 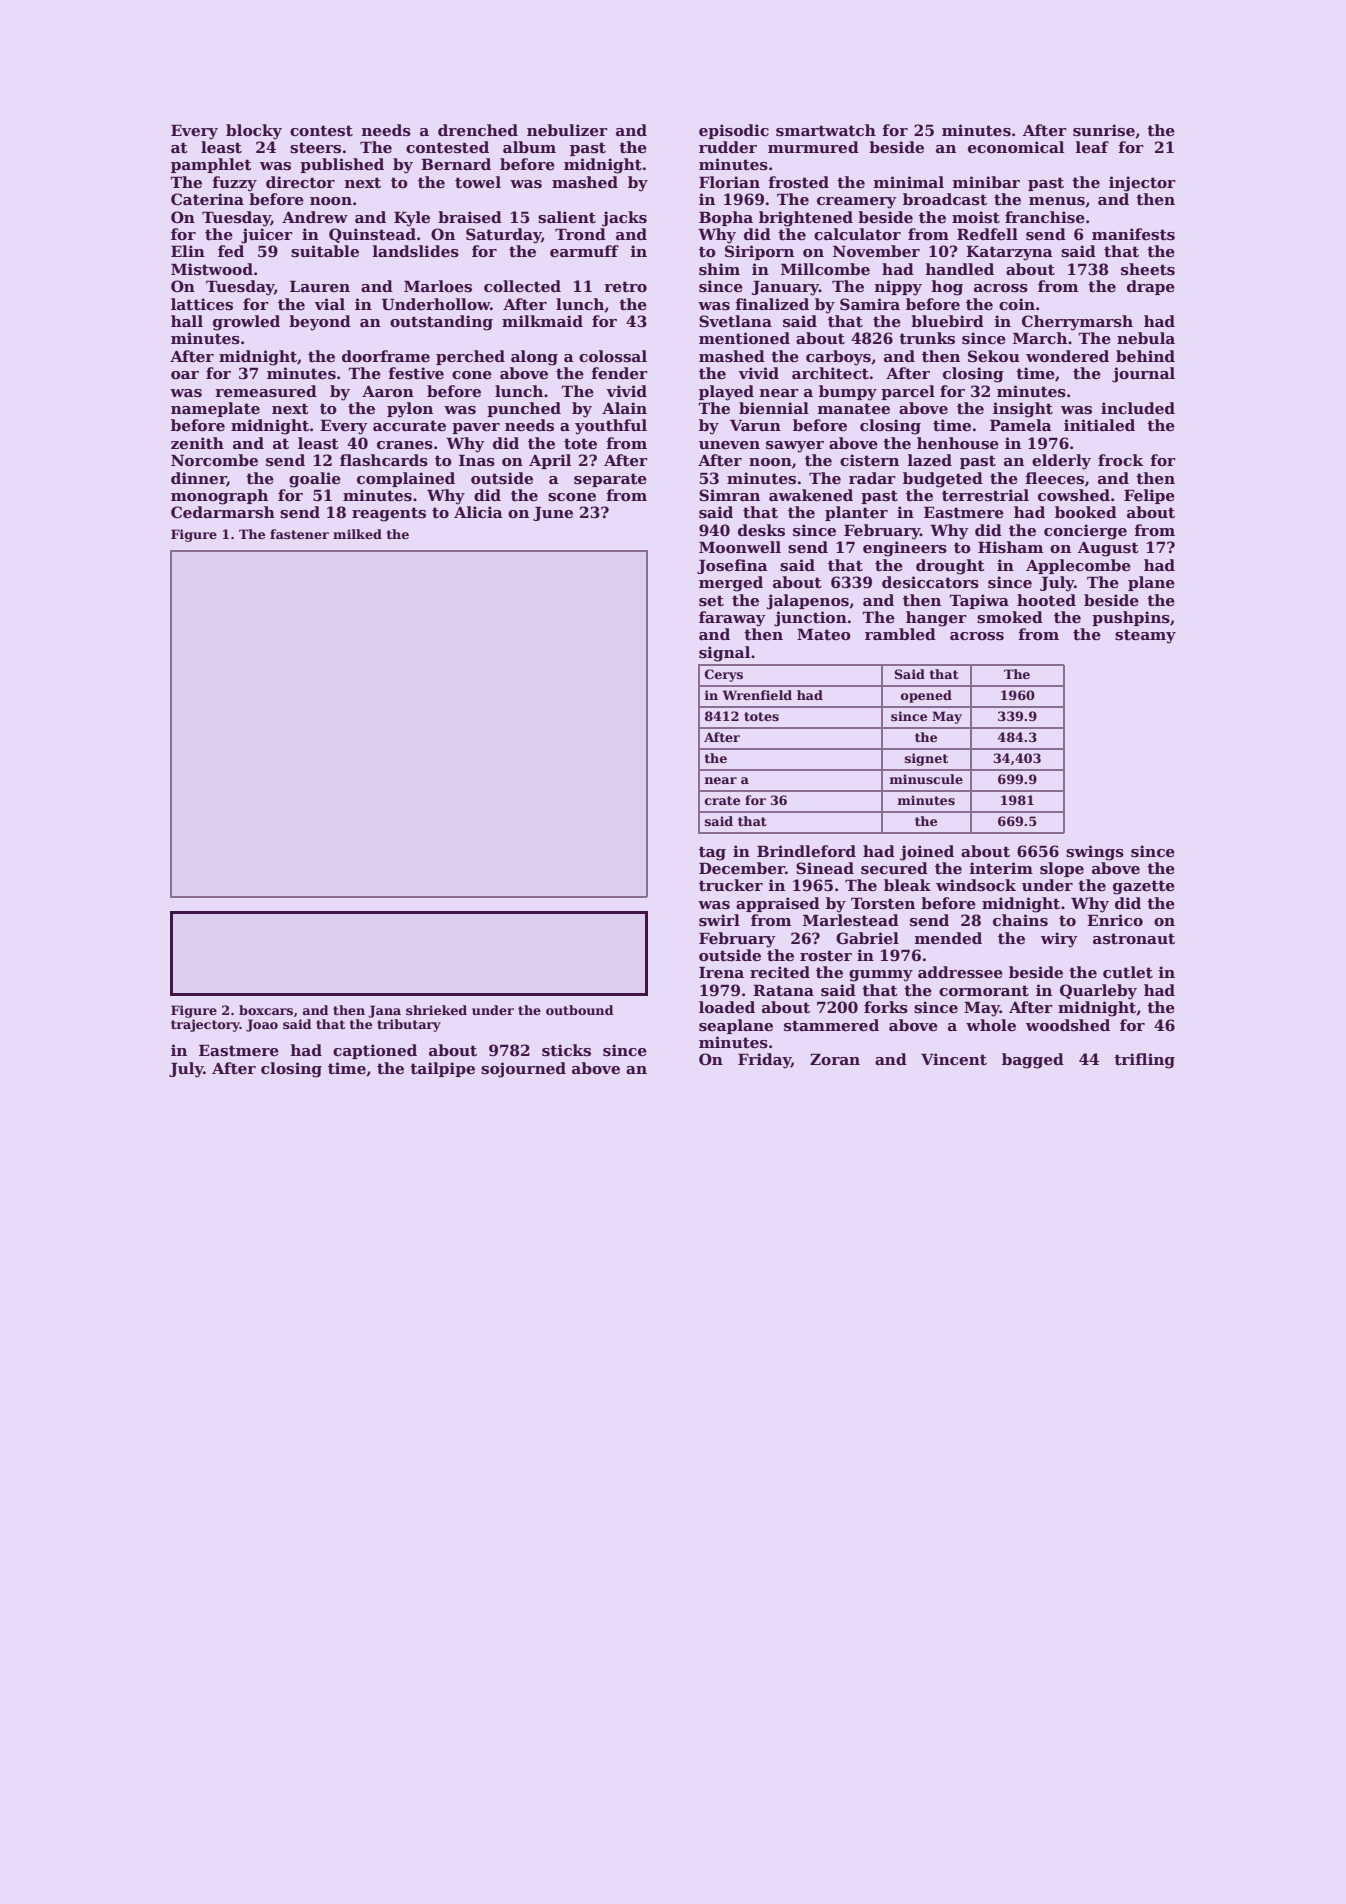 I want to click on Brindleford, so click(x=806, y=851).
